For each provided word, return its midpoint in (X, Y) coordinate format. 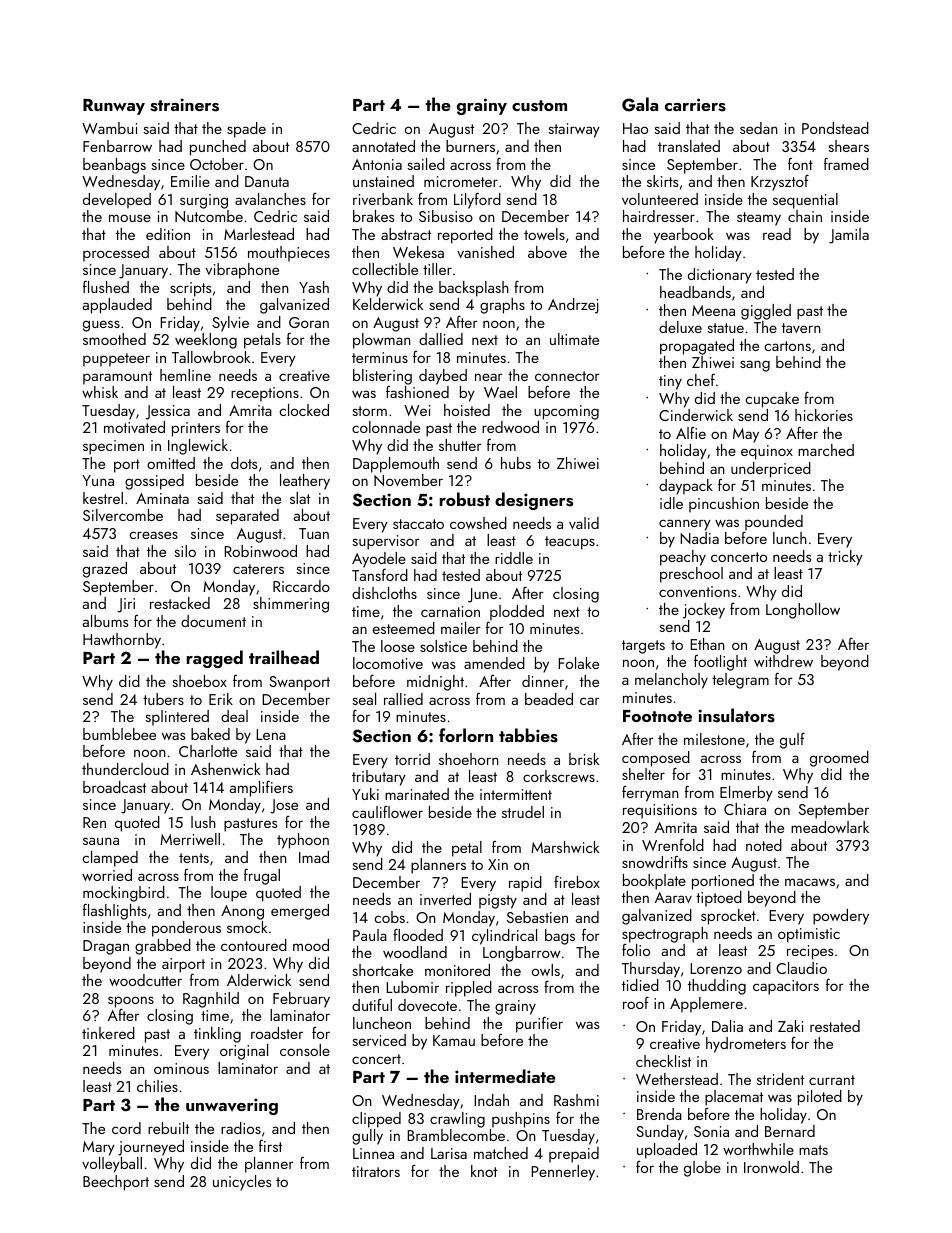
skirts (662, 181)
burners (470, 146)
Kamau (454, 1040)
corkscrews (559, 776)
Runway (114, 107)
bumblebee (119, 734)
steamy (759, 219)
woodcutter (145, 980)
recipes (810, 952)
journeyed (151, 1148)
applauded (117, 306)
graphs (502, 306)
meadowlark (830, 827)
